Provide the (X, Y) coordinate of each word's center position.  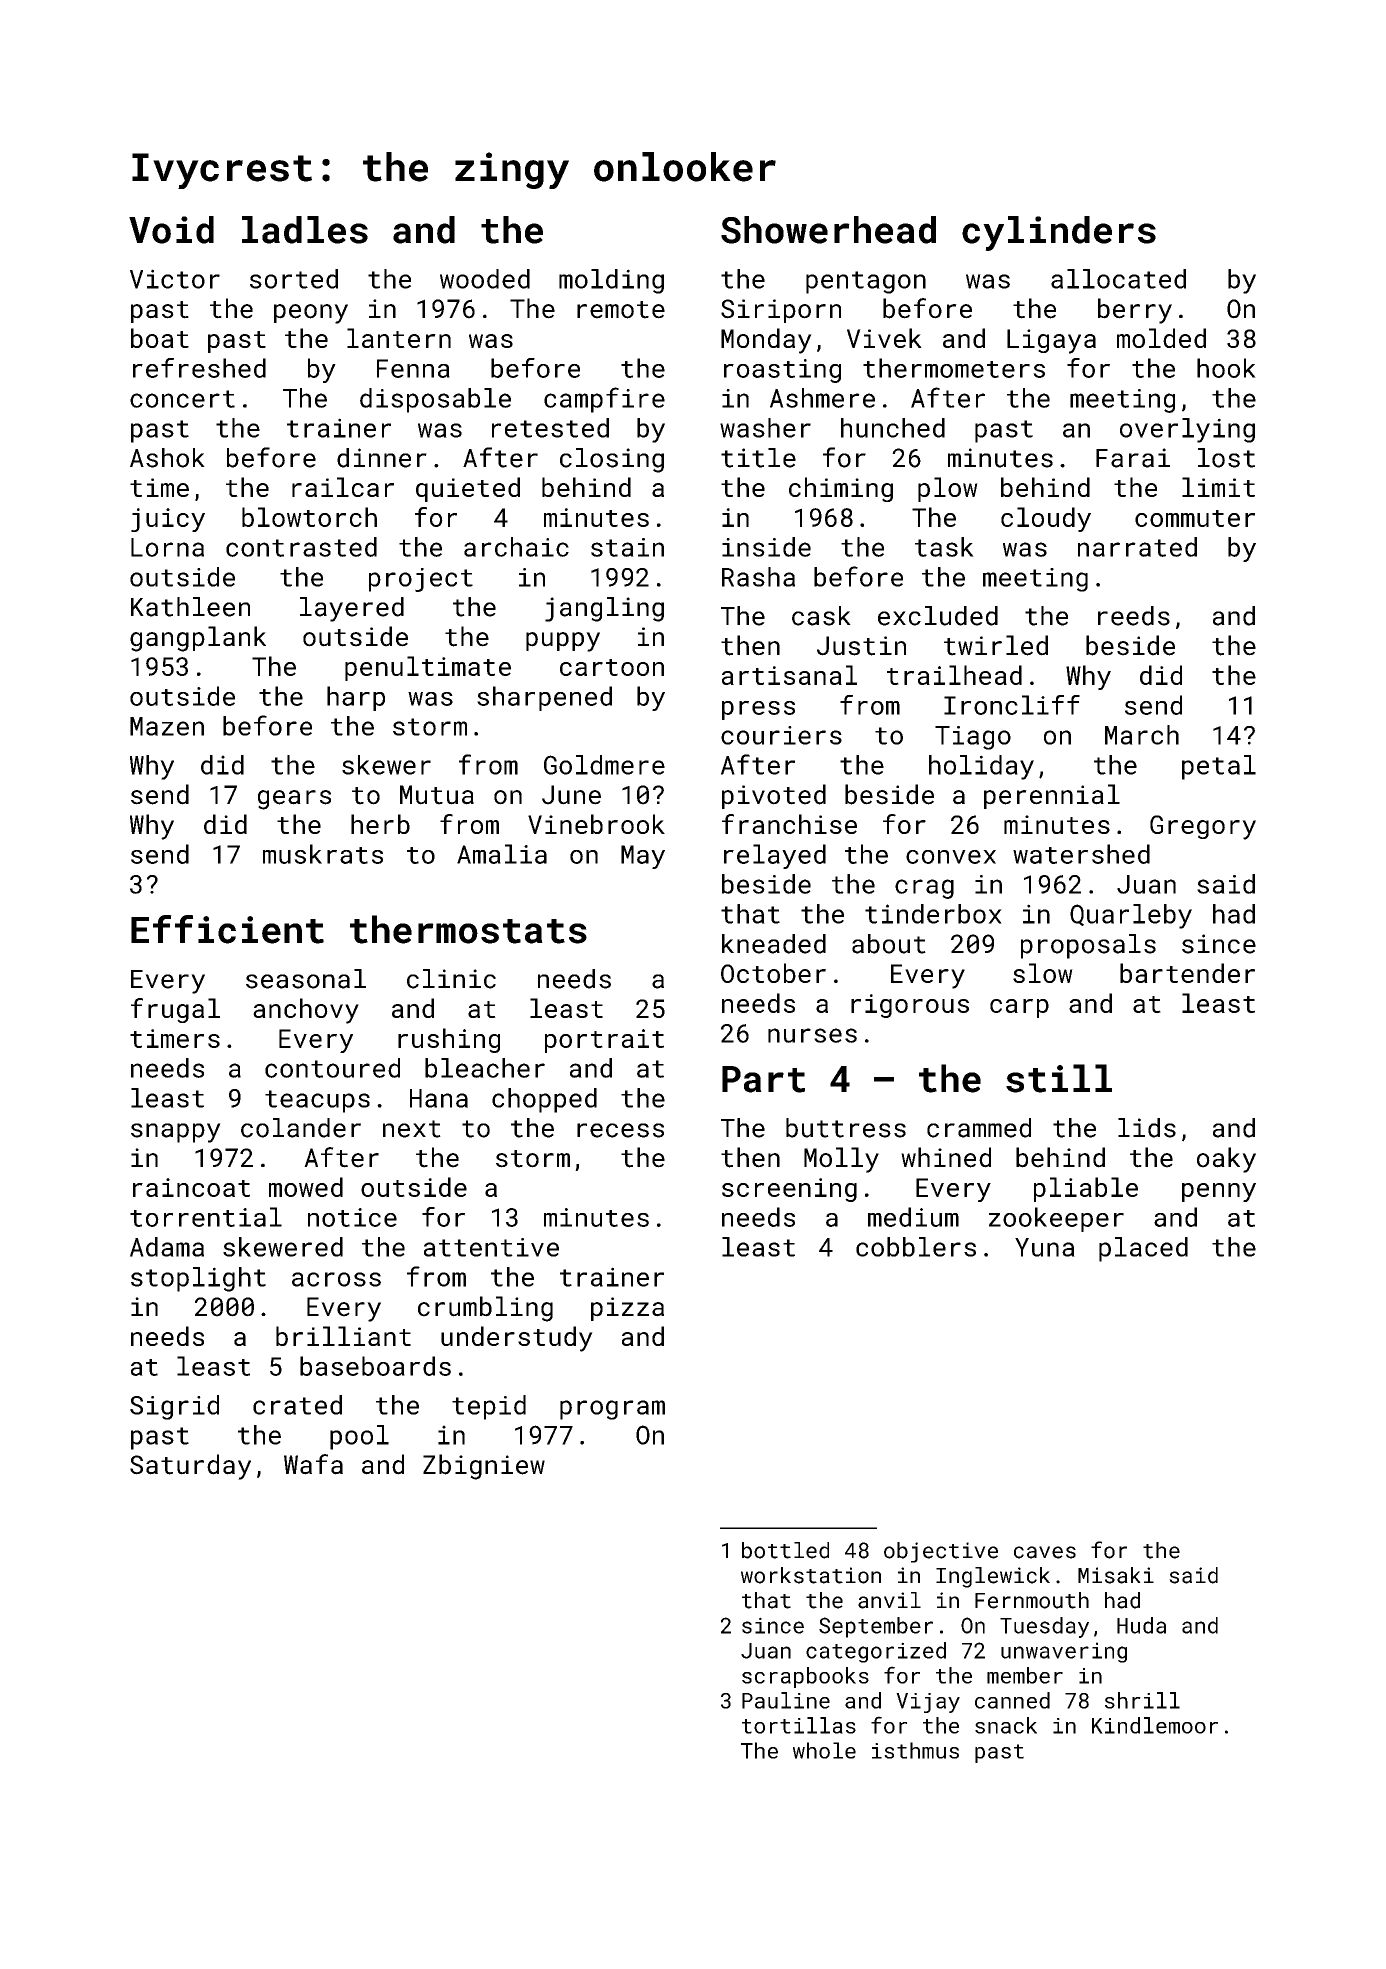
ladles (305, 230)
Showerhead (828, 230)
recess (620, 1130)
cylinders (1059, 233)
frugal (175, 1010)
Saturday (190, 1467)
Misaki (1116, 1575)
